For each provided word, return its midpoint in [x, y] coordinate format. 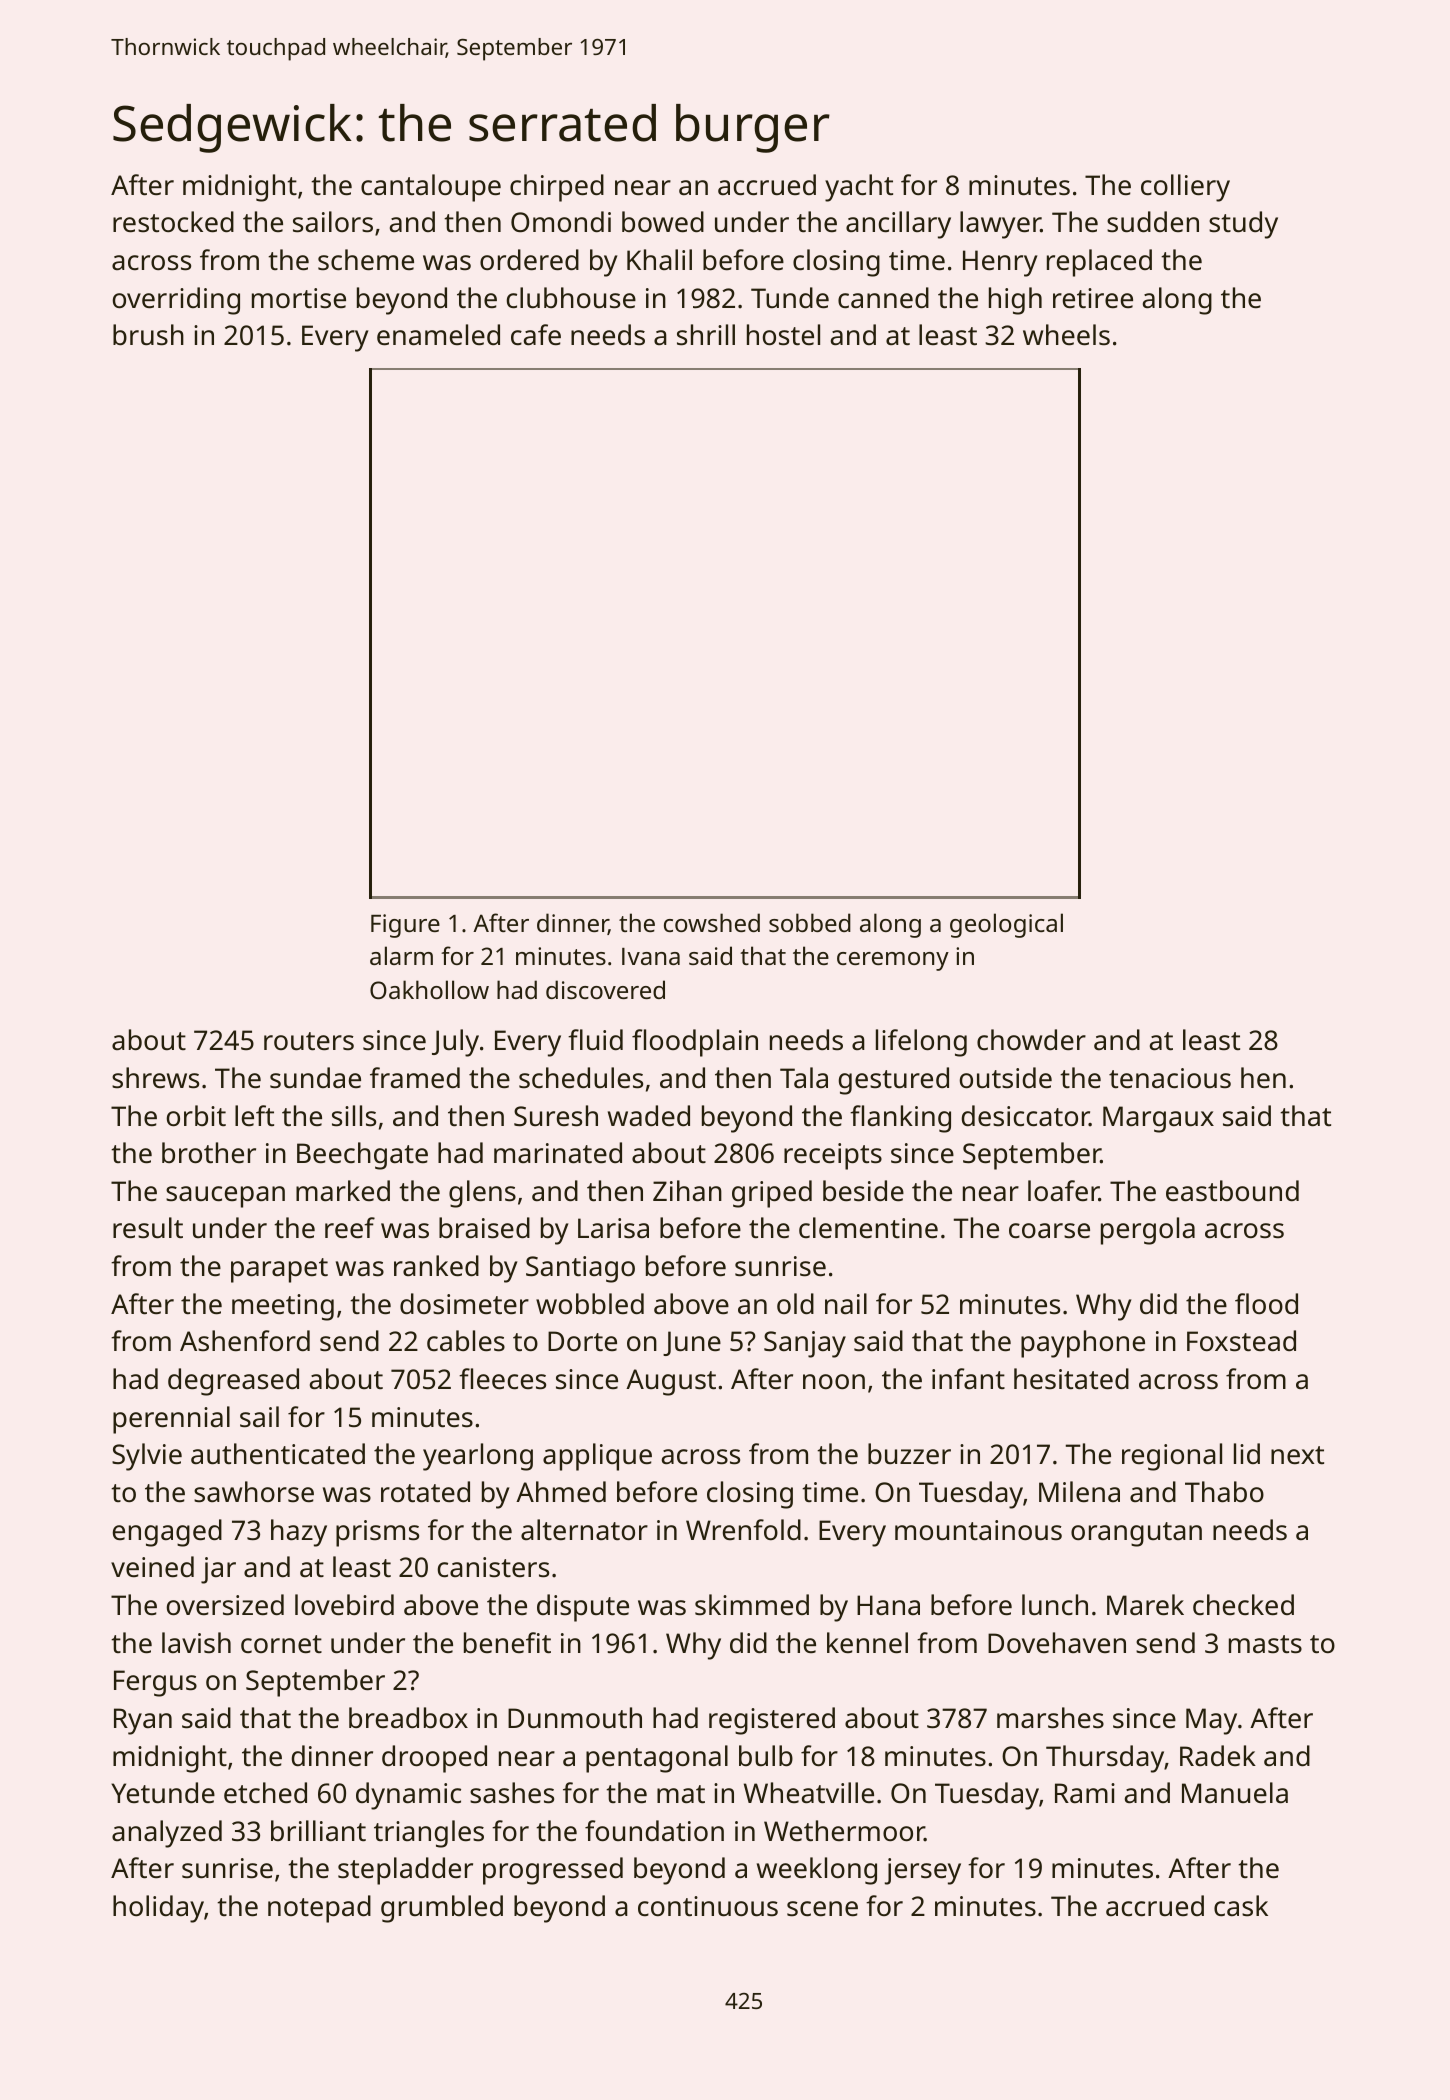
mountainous [978, 1530]
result [148, 1228]
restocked [173, 222]
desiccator [1026, 1115]
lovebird [344, 1605]
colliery [1185, 188]
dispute [583, 1608]
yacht [859, 188]
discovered [605, 989]
